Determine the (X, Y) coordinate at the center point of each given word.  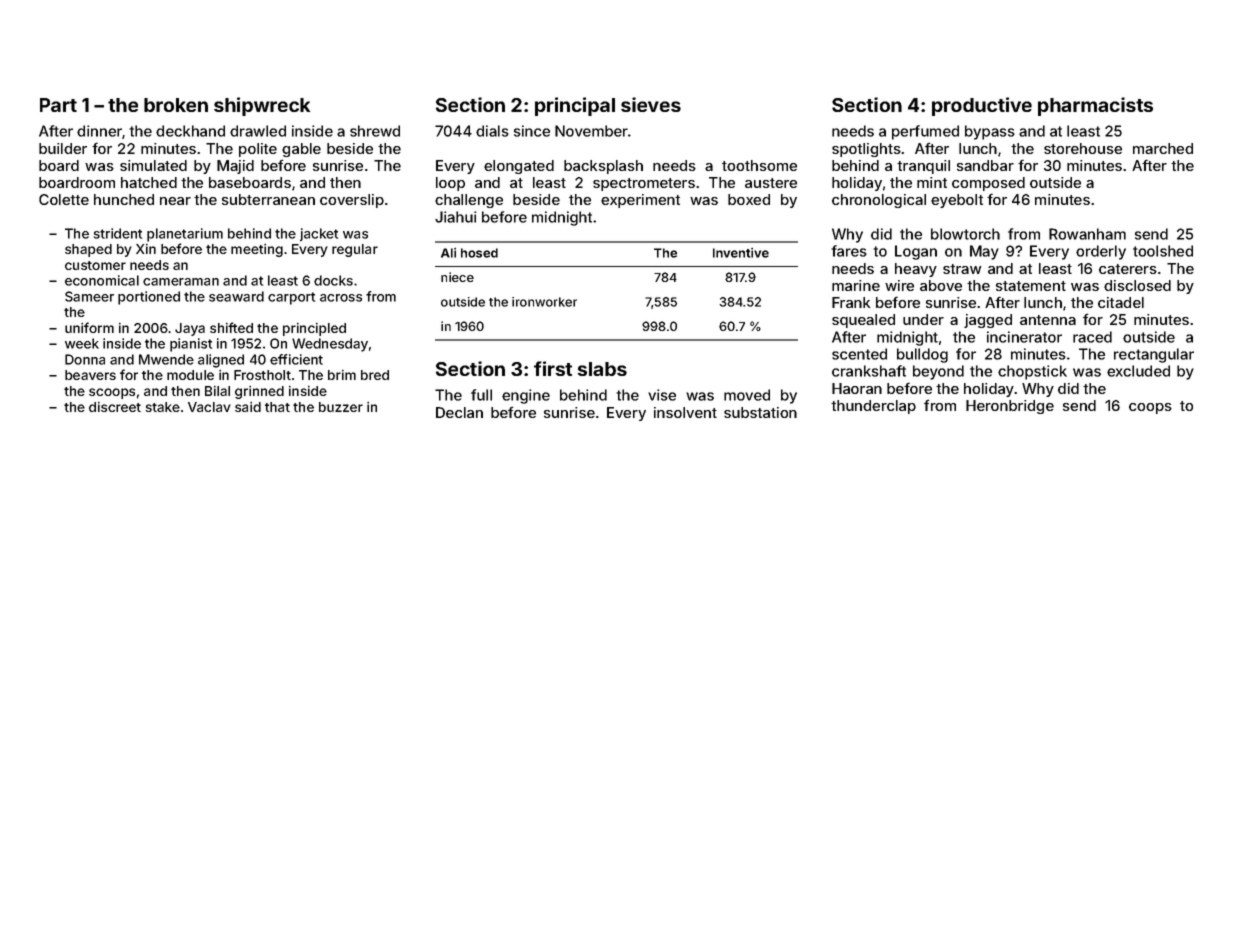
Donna (85, 359)
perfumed (925, 132)
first (553, 368)
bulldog (922, 355)
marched (1163, 148)
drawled (258, 131)
